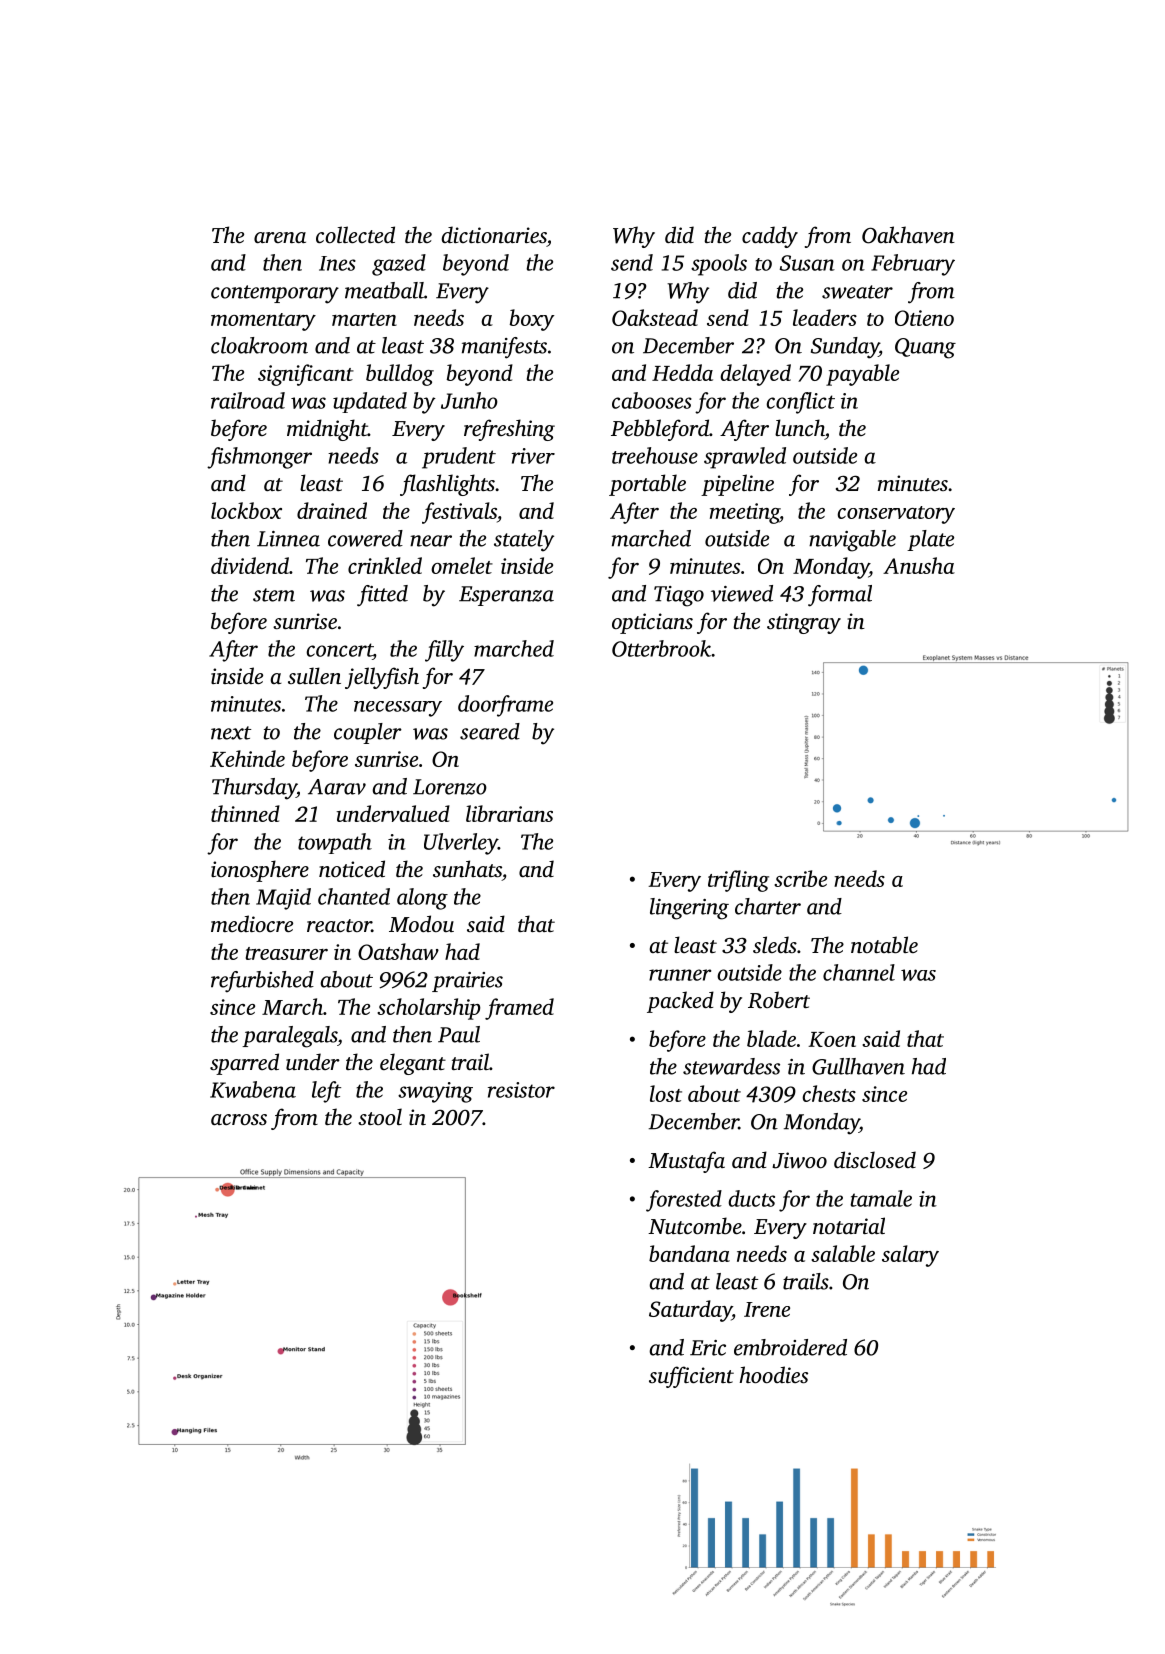 The image size is (1165, 1654). What do you see at coordinates (428, 1009) in the document?
I see `scholarship` at bounding box center [428, 1009].
